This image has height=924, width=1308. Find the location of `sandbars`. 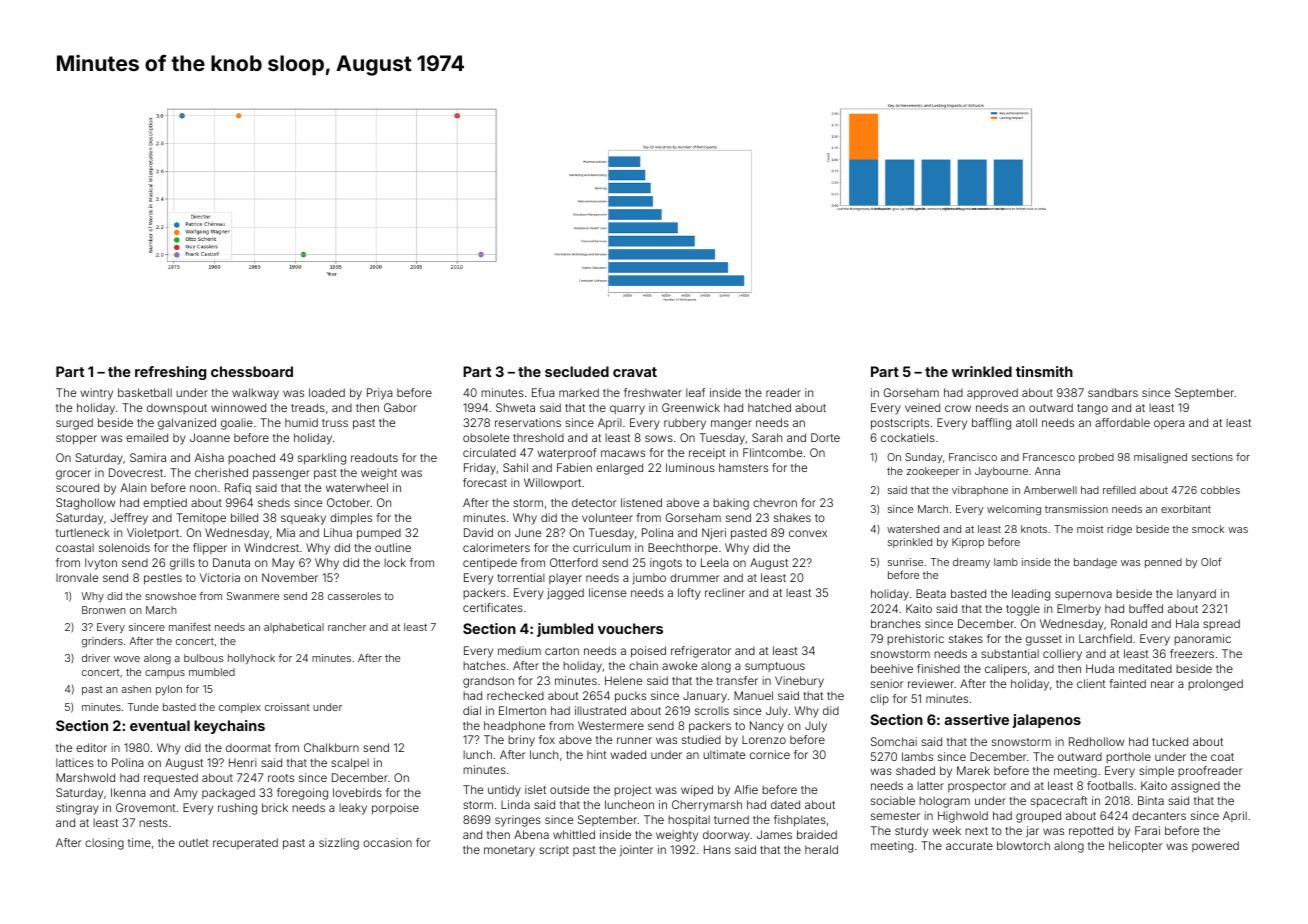

sandbars is located at coordinates (1113, 392).
